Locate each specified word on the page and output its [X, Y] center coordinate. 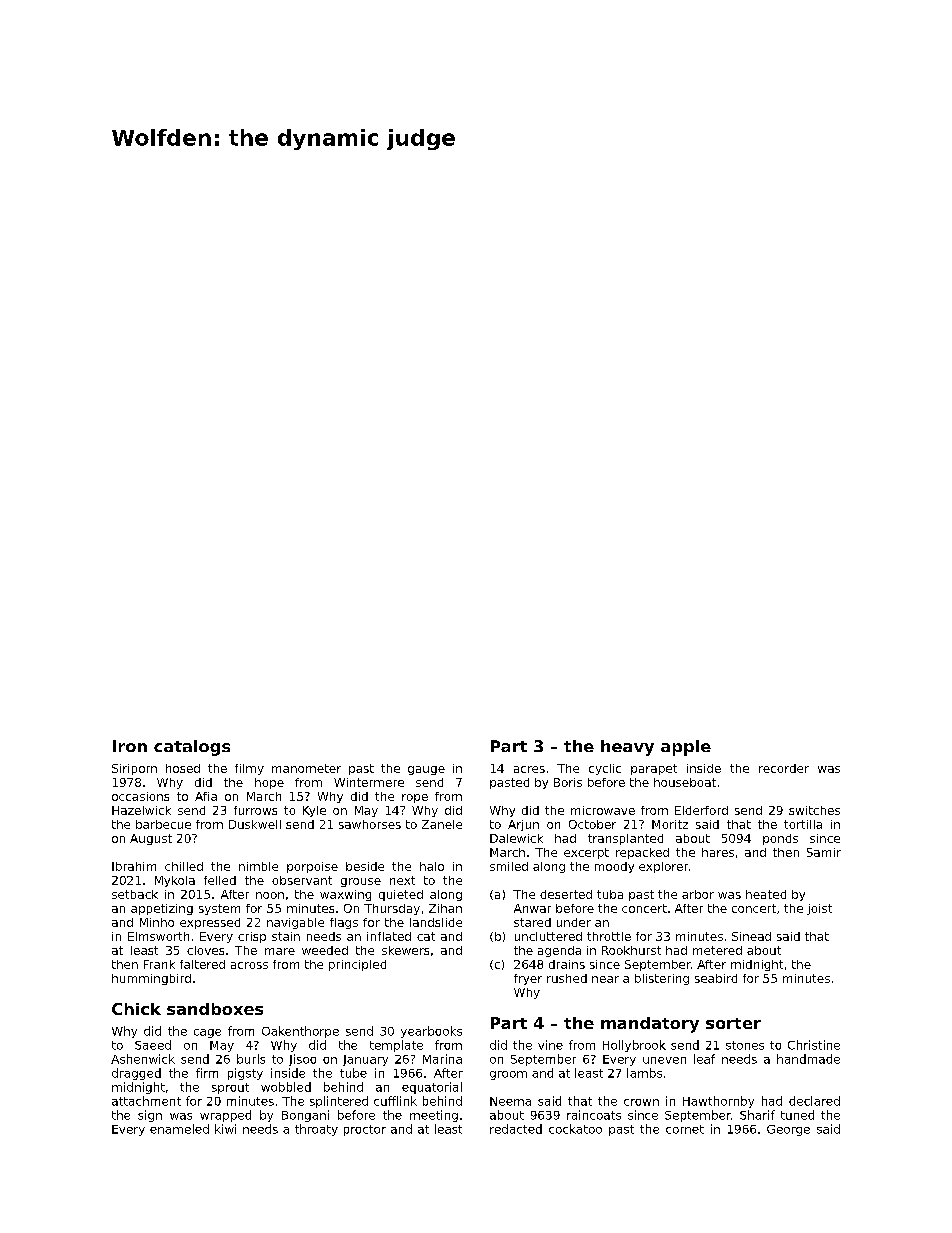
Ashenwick [143, 1059]
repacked [642, 853]
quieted [401, 895]
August [151, 839]
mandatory [650, 1025]
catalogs [192, 748]
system [219, 909]
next [402, 880]
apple [686, 748]
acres [529, 769]
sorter [733, 1023]
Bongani [305, 1116]
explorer [663, 867]
